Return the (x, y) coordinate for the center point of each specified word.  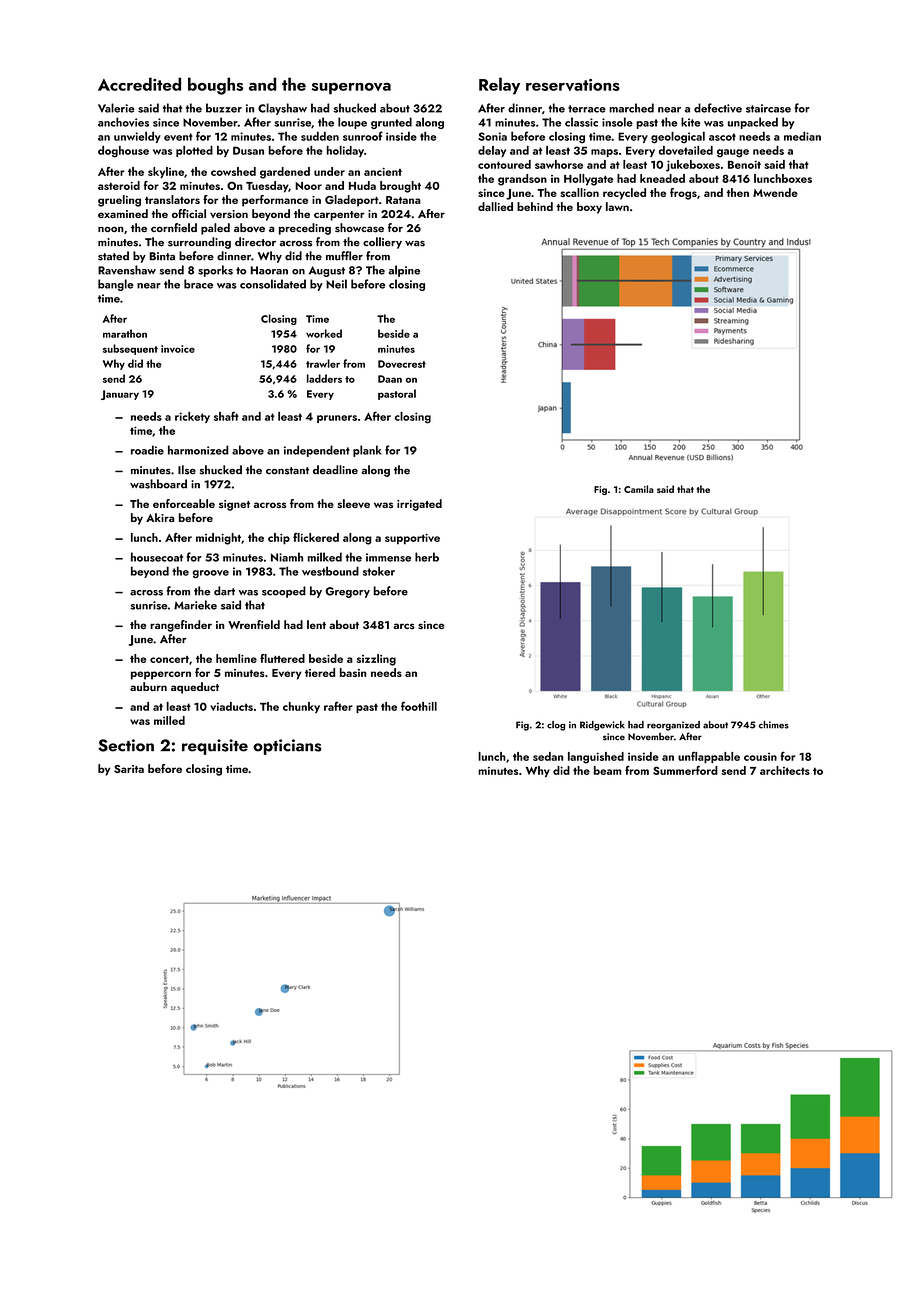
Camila (639, 489)
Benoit (744, 164)
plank (367, 451)
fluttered (282, 658)
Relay (499, 86)
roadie (147, 450)
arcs (404, 626)
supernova (351, 88)
